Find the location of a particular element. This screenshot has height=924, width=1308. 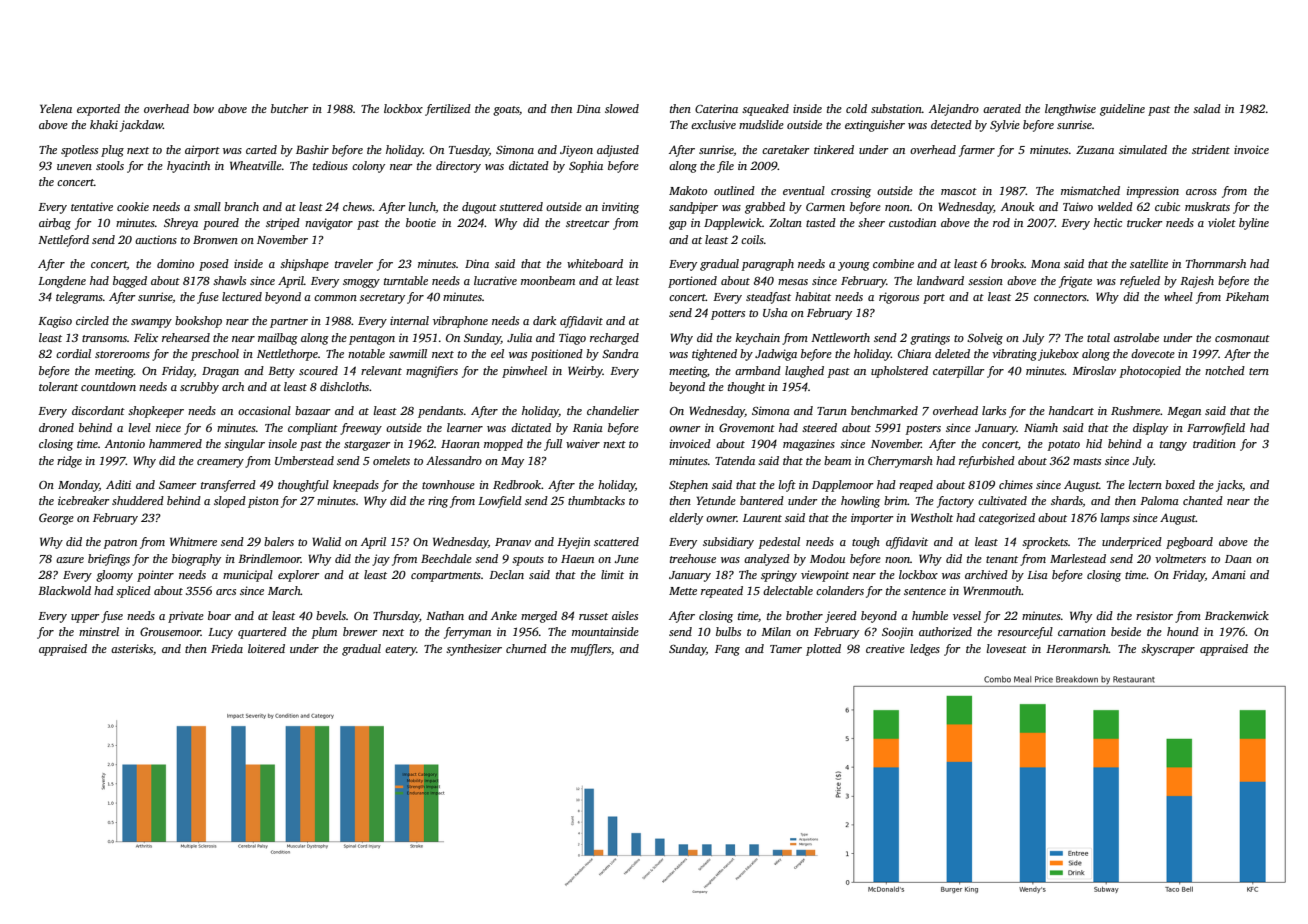

bazaar is located at coordinates (312, 410).
